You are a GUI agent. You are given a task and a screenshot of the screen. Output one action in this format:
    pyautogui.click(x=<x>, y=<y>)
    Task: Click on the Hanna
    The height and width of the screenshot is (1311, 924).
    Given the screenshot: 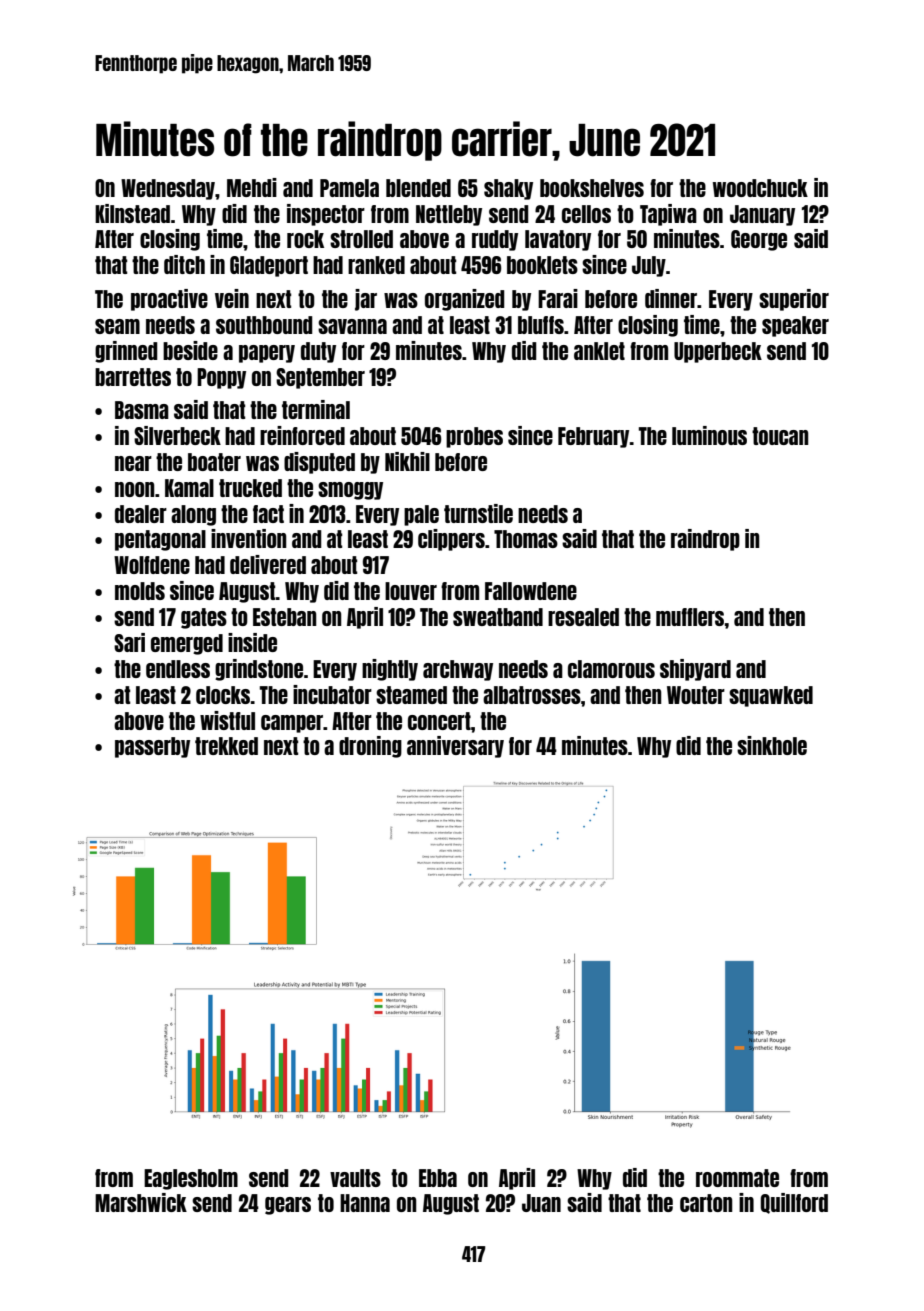 What is the action you would take?
    pyautogui.click(x=365, y=1203)
